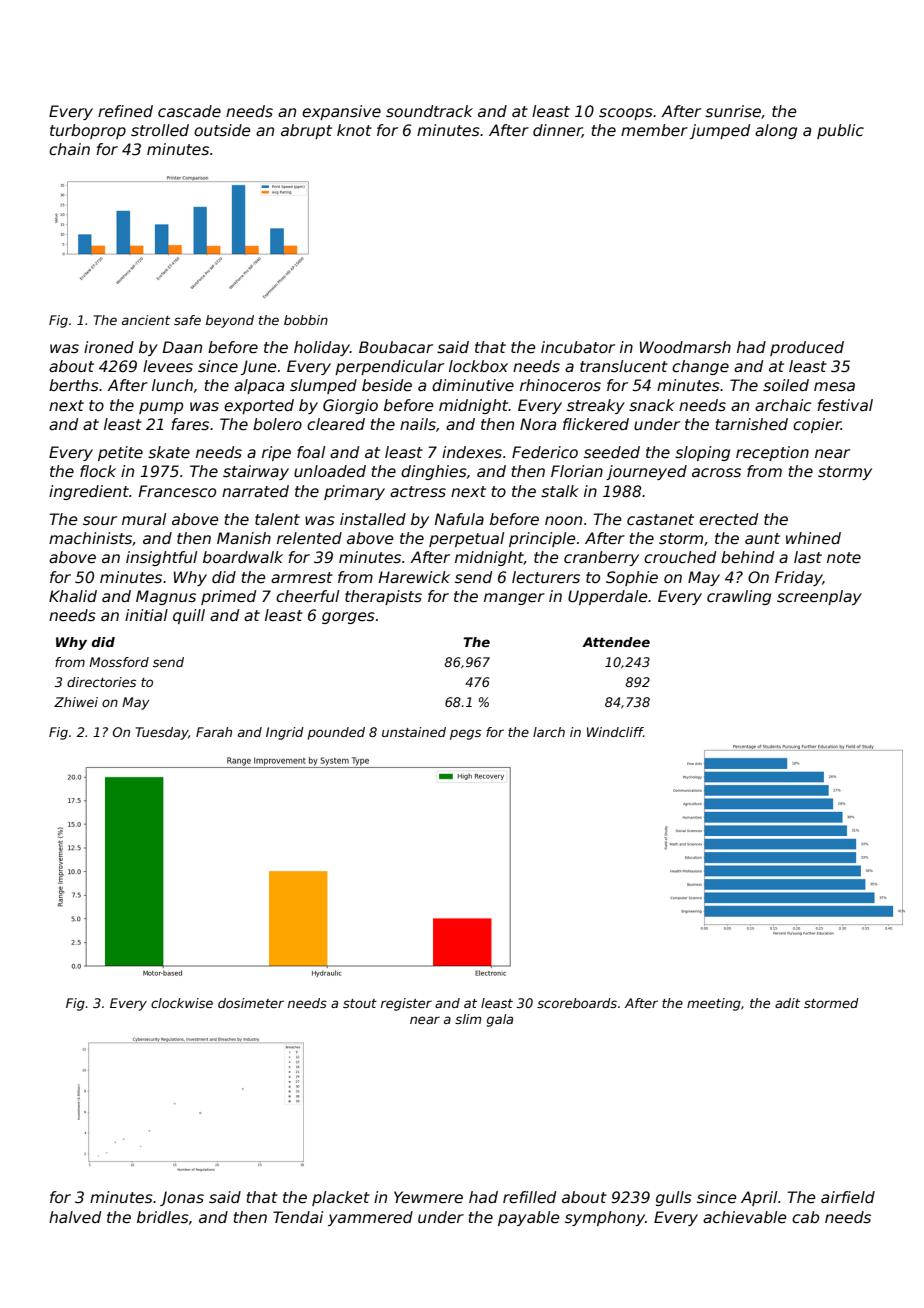  I want to click on dosimeter, so click(251, 1003).
